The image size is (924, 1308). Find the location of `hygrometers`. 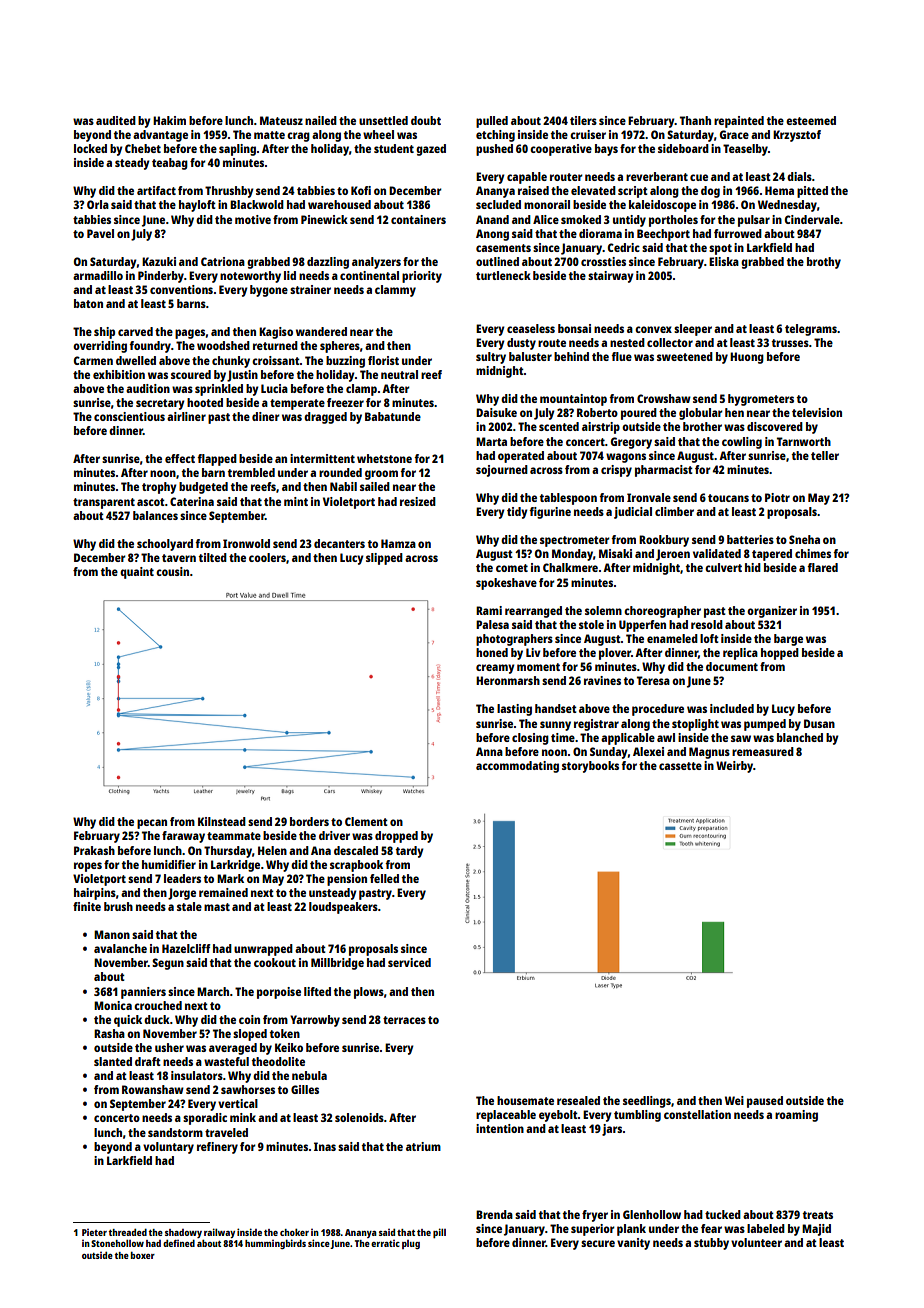

hygrometers is located at coordinates (761, 400).
